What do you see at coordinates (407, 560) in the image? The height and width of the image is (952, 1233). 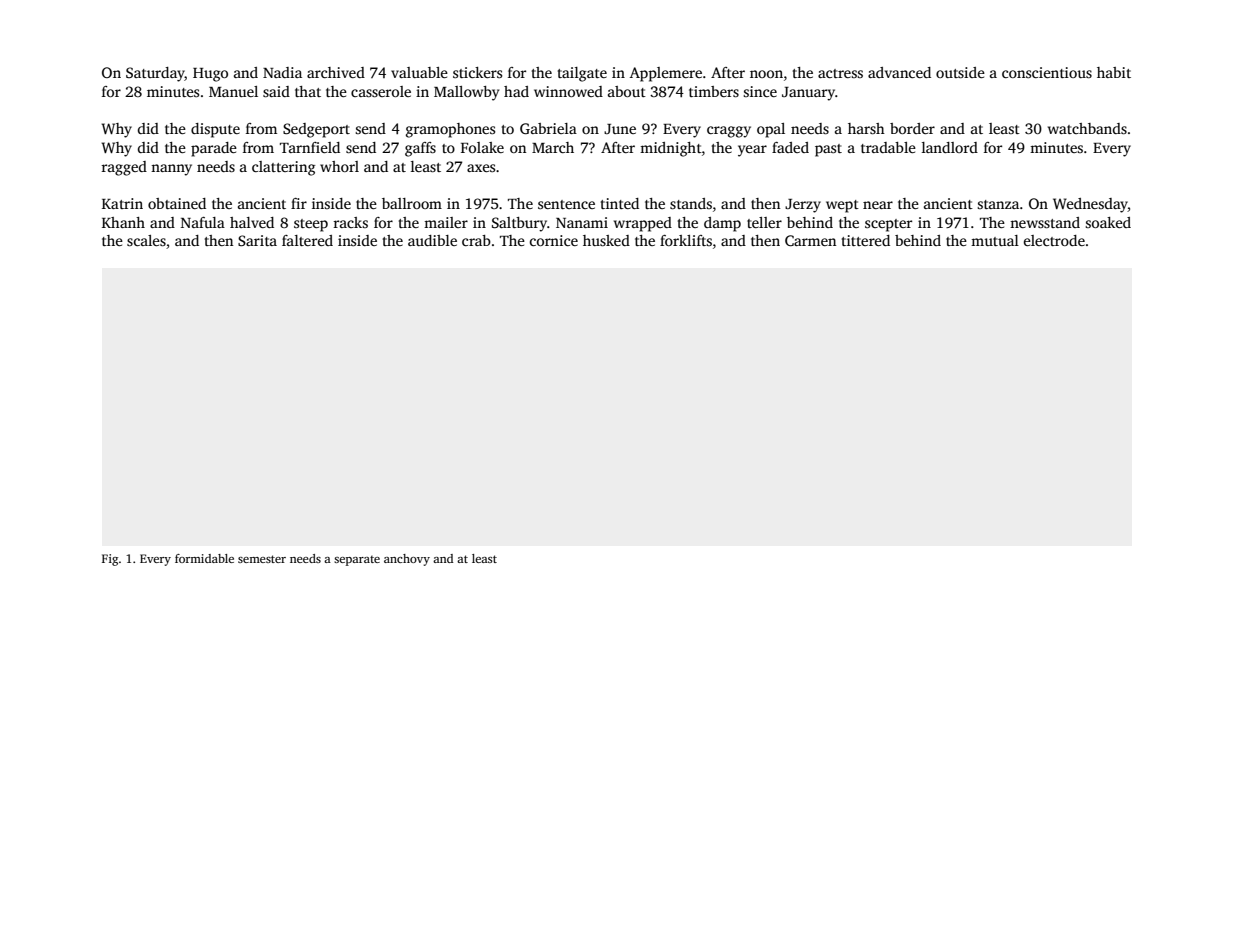 I see `anchovy` at bounding box center [407, 560].
